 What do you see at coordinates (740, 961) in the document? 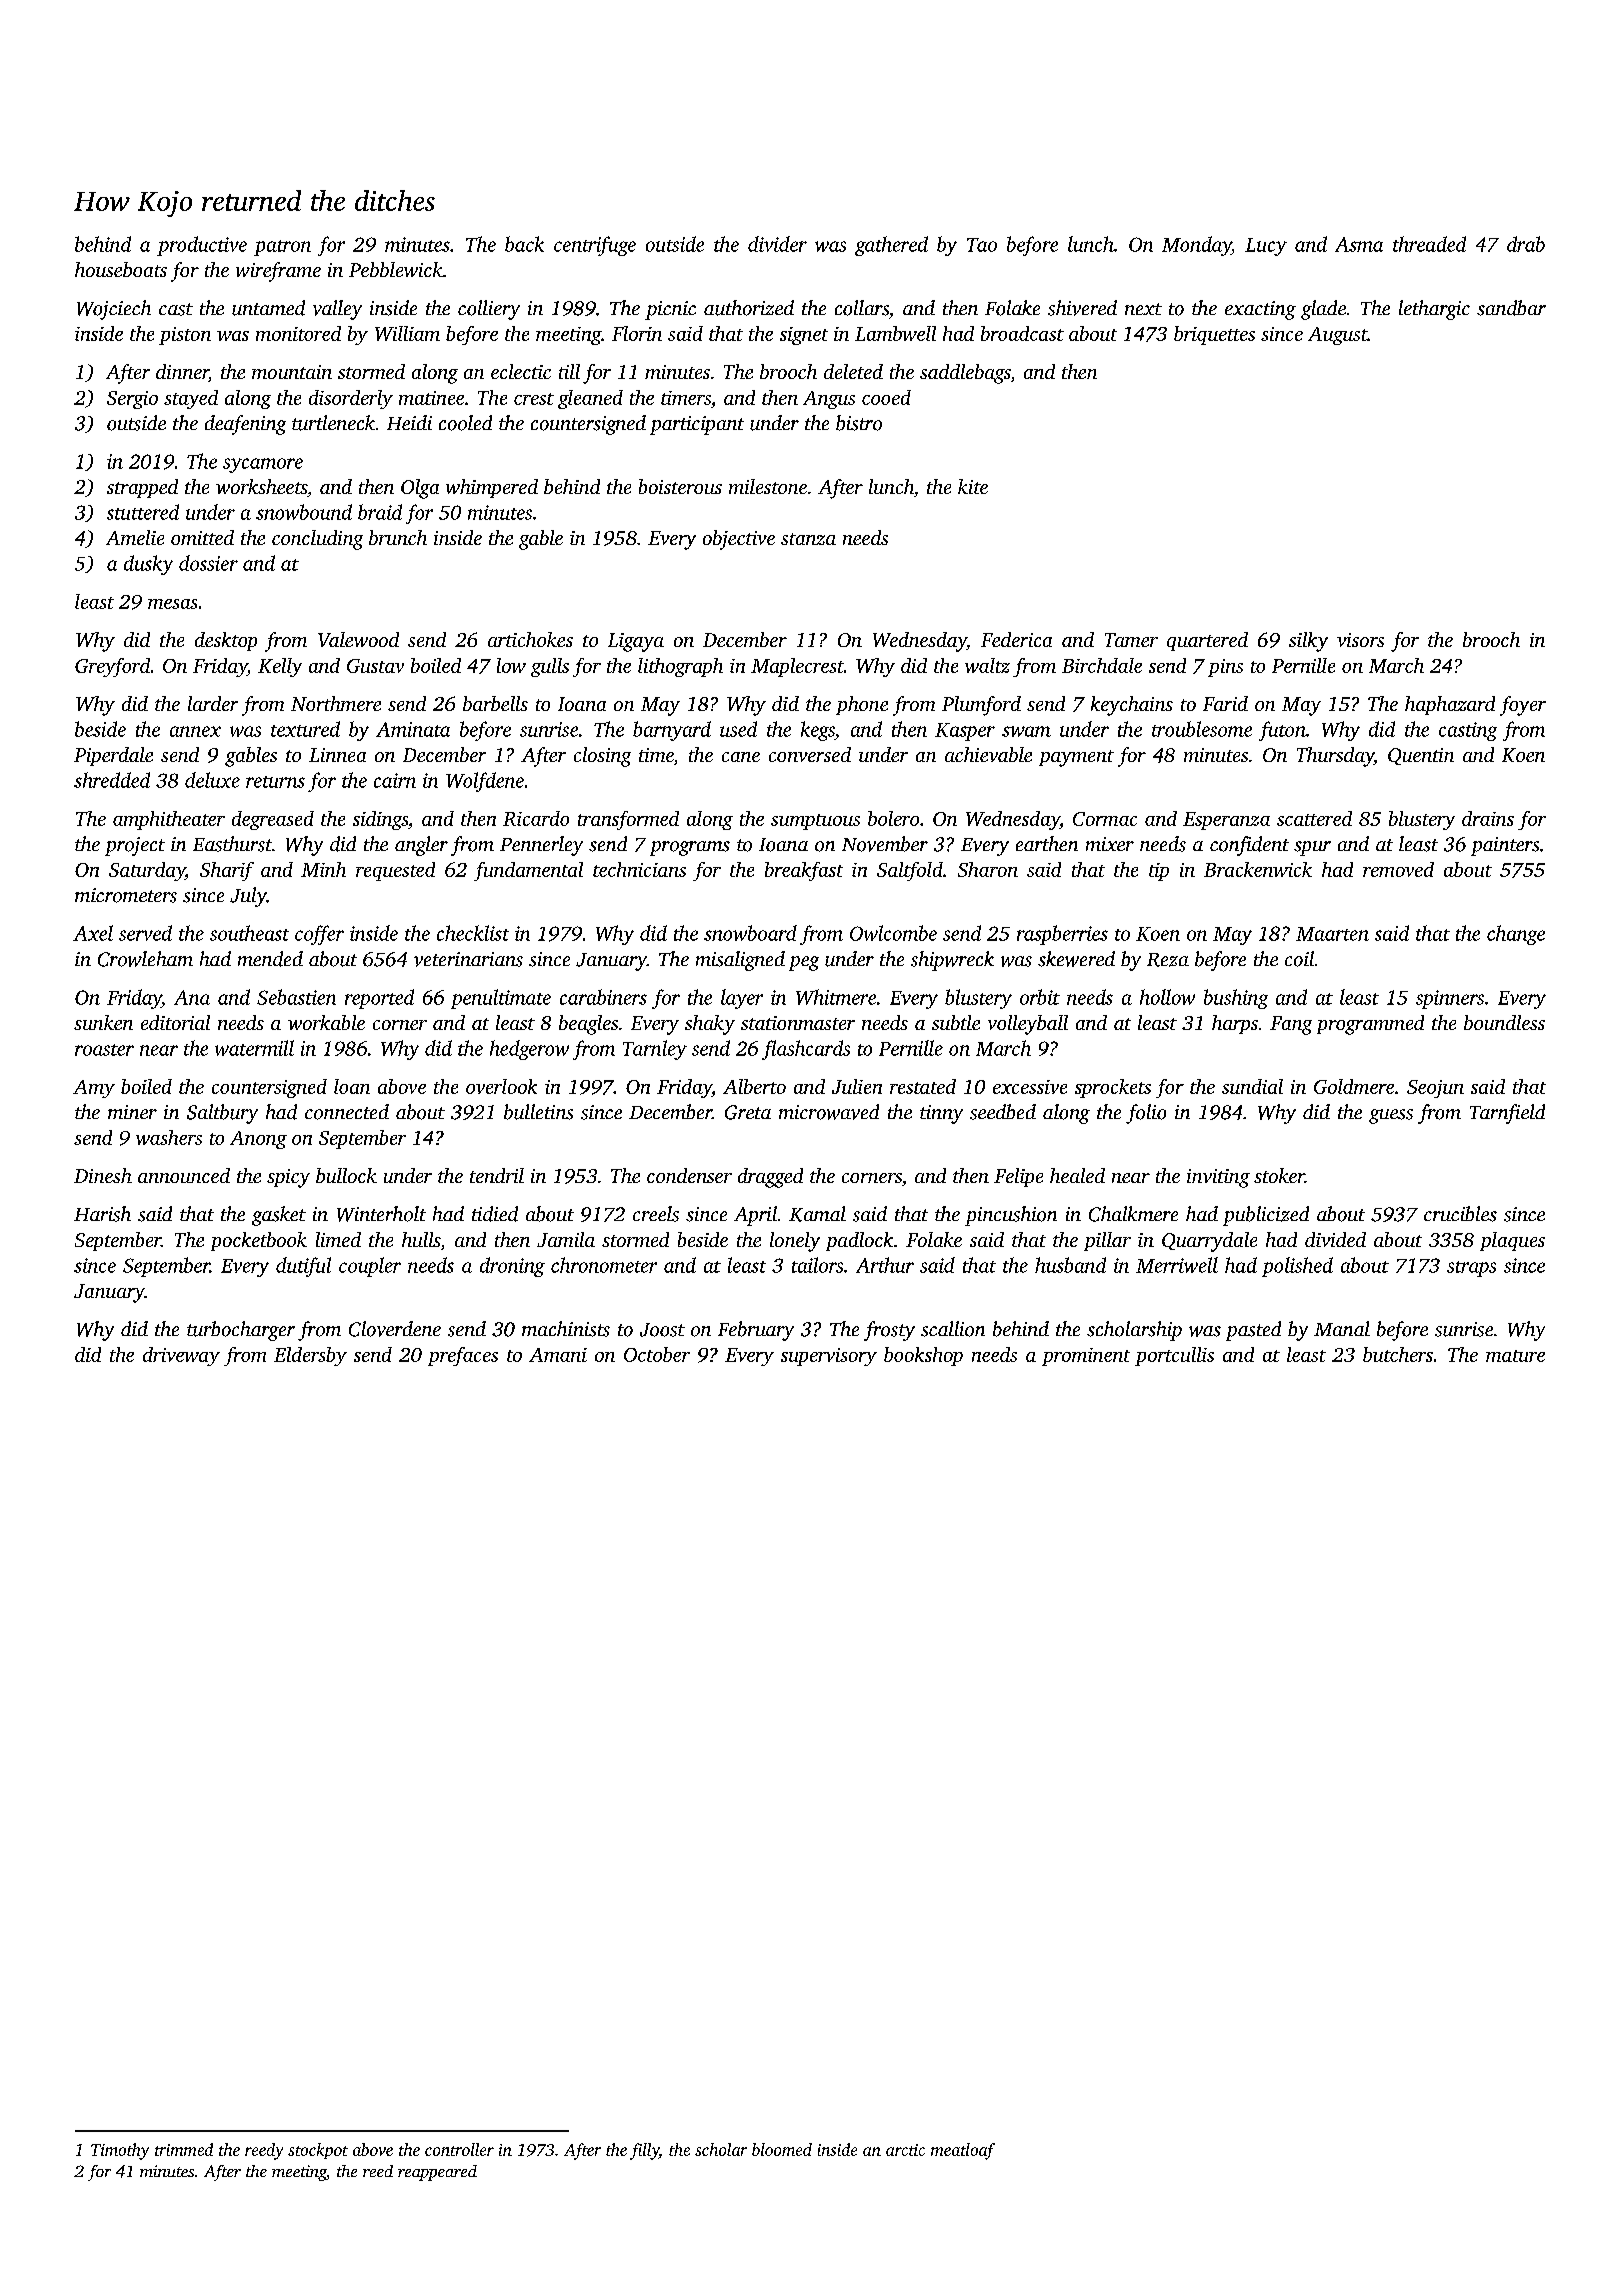
I see `misaligned` at bounding box center [740, 961].
